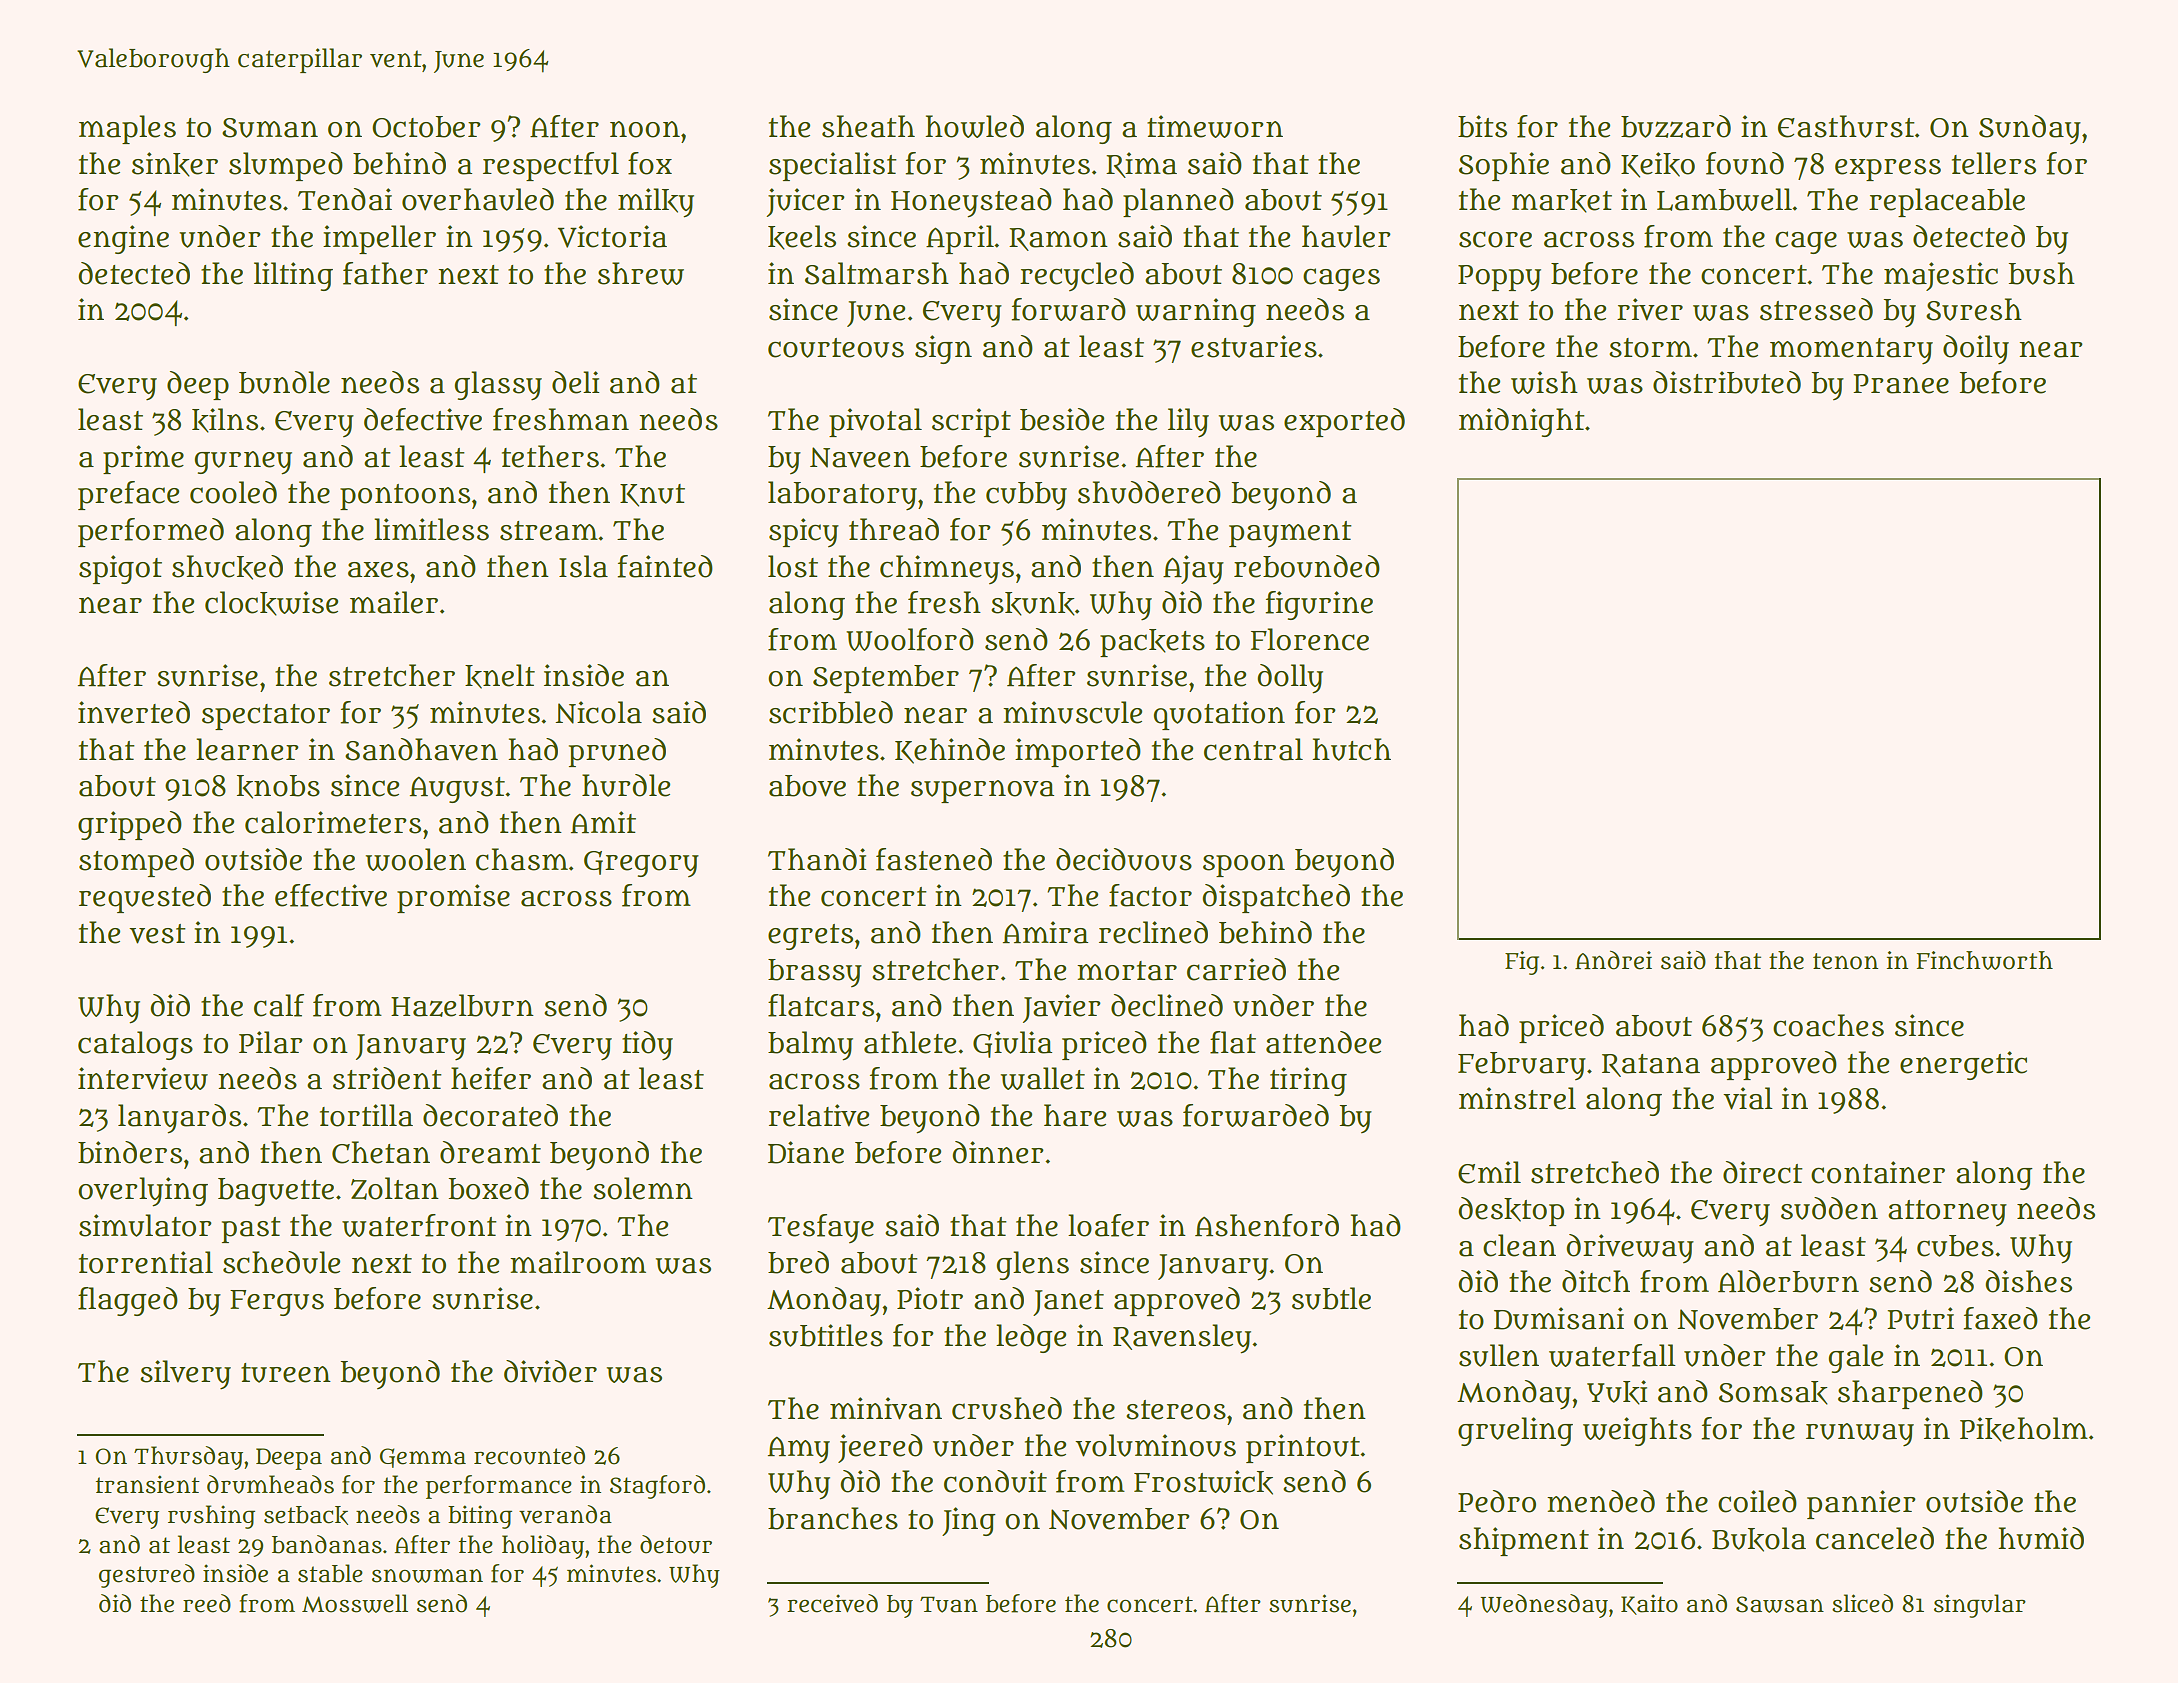  What do you see at coordinates (1985, 960) in the image?
I see `Finchworth` at bounding box center [1985, 960].
